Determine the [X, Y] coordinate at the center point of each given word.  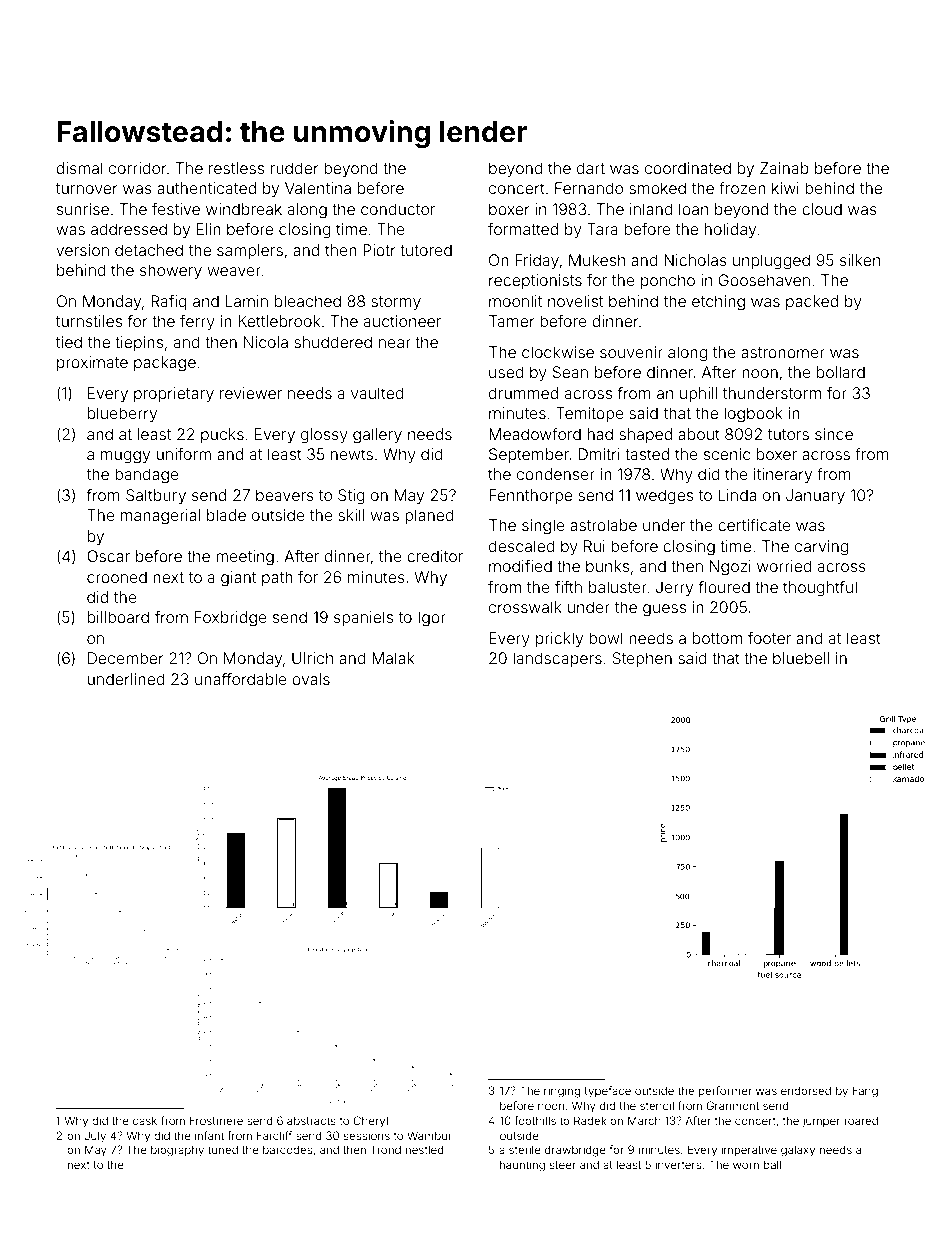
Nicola [266, 342]
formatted [523, 229]
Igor [432, 619]
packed [812, 302]
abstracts [311, 1120]
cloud [822, 209]
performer [725, 1092]
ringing [562, 1092]
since [834, 434]
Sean [570, 372]
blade [226, 515]
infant [209, 1135]
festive [176, 209]
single [543, 527]
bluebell [801, 658]
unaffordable [241, 679]
